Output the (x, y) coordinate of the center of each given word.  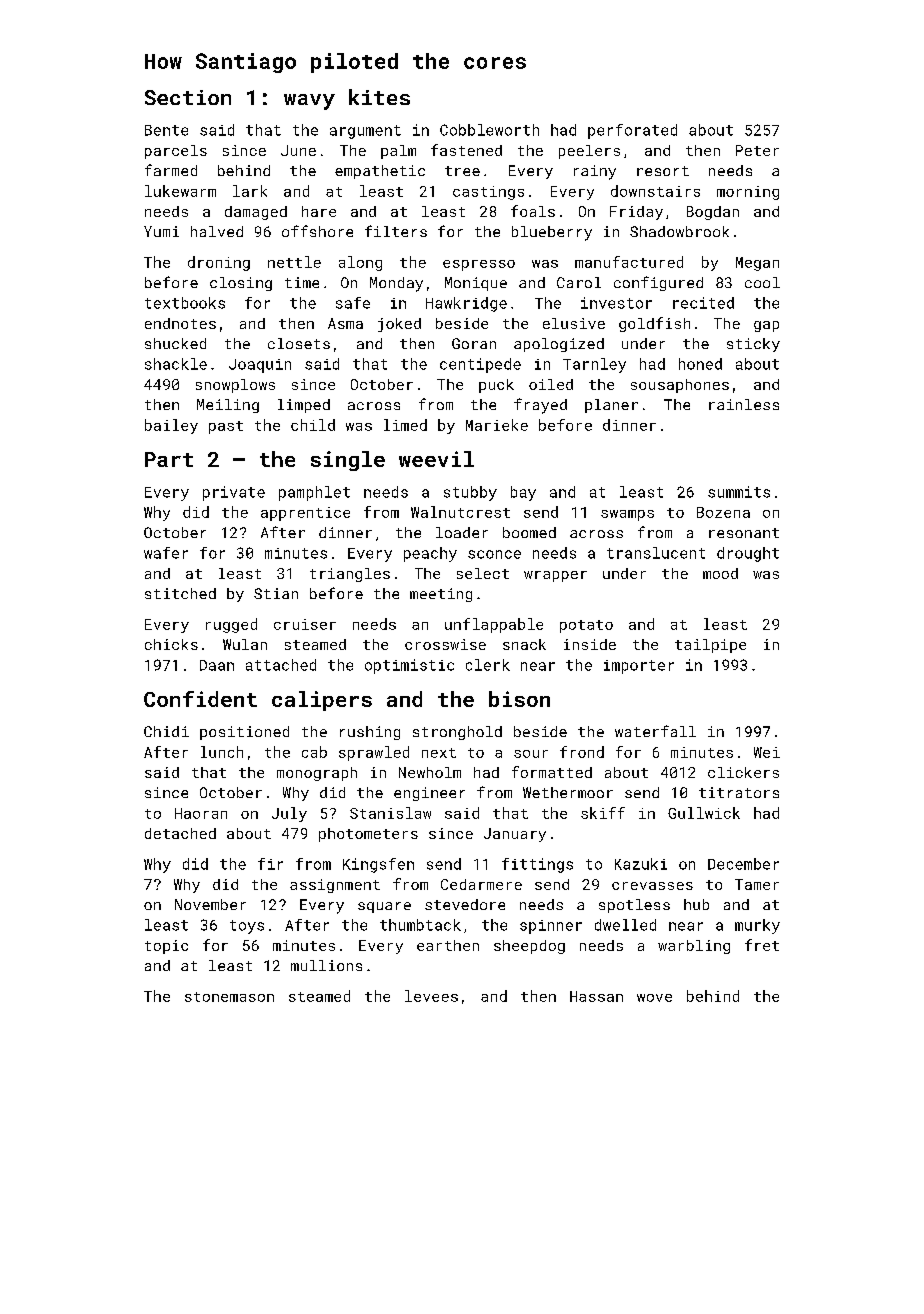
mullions (326, 965)
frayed (540, 406)
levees (431, 996)
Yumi (161, 231)
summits (739, 492)
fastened (466, 150)
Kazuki (641, 864)
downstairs (655, 191)
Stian (276, 593)
